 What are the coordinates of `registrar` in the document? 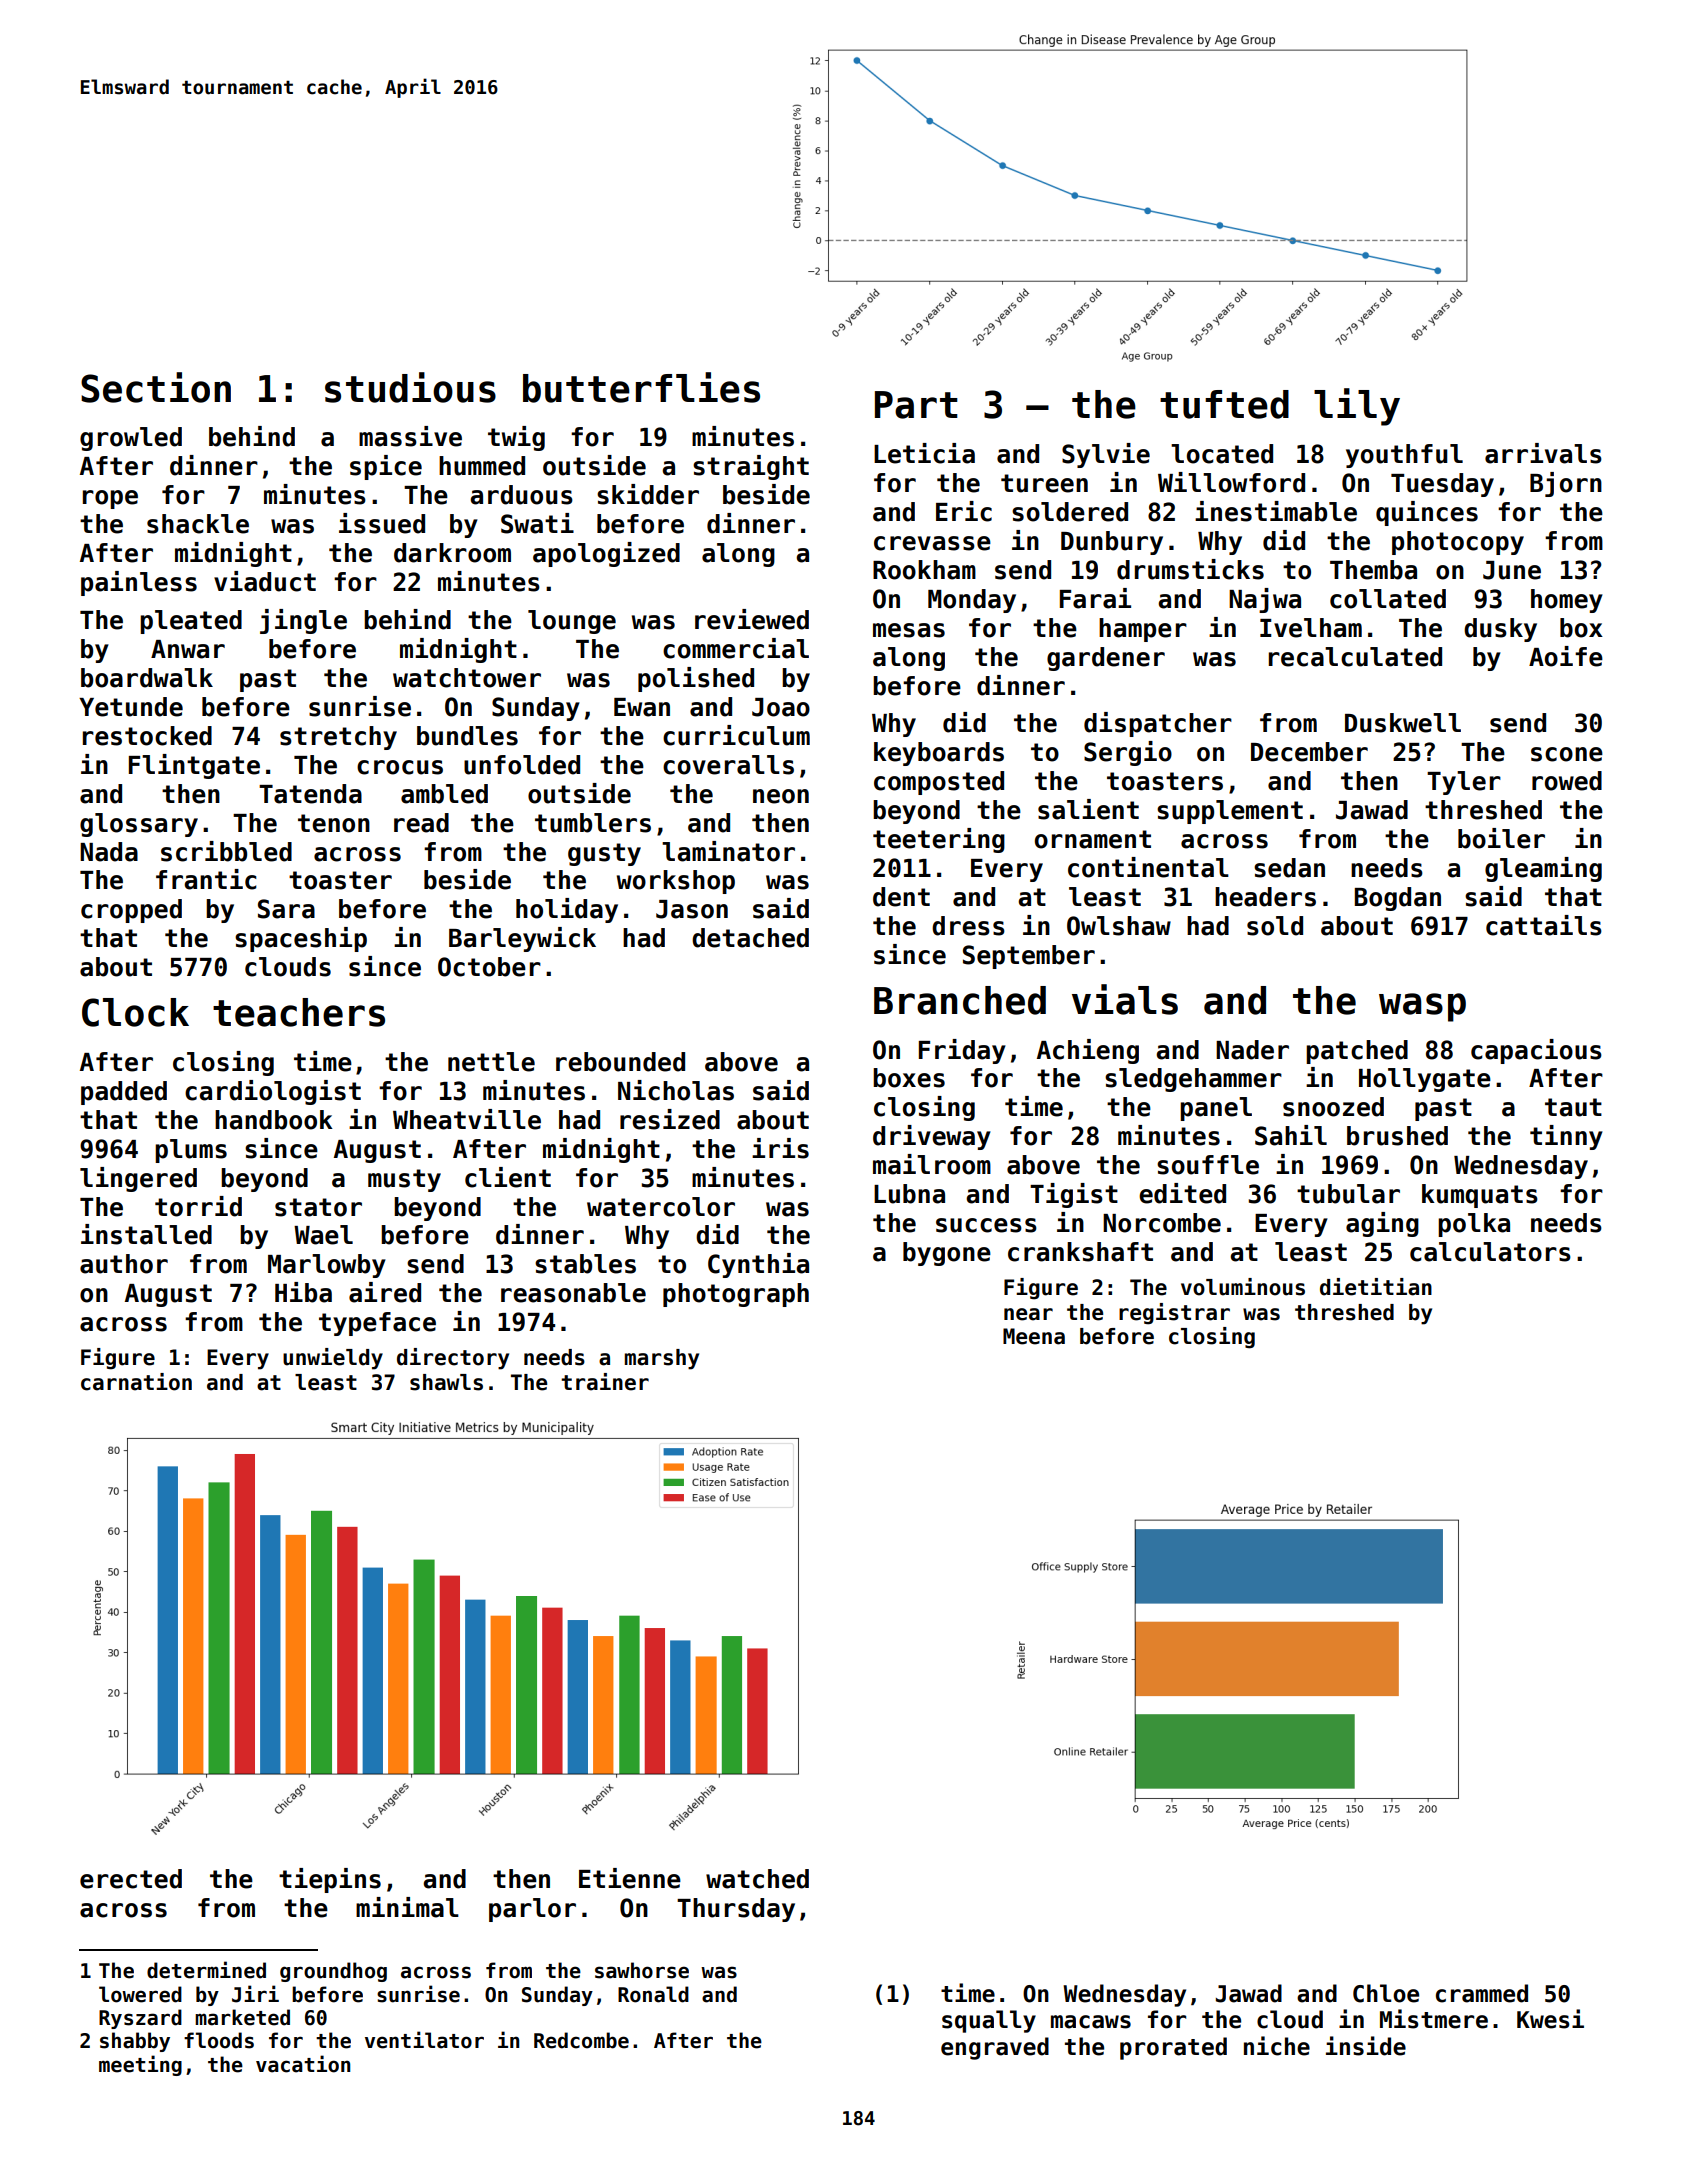 It's located at (1174, 1314).
